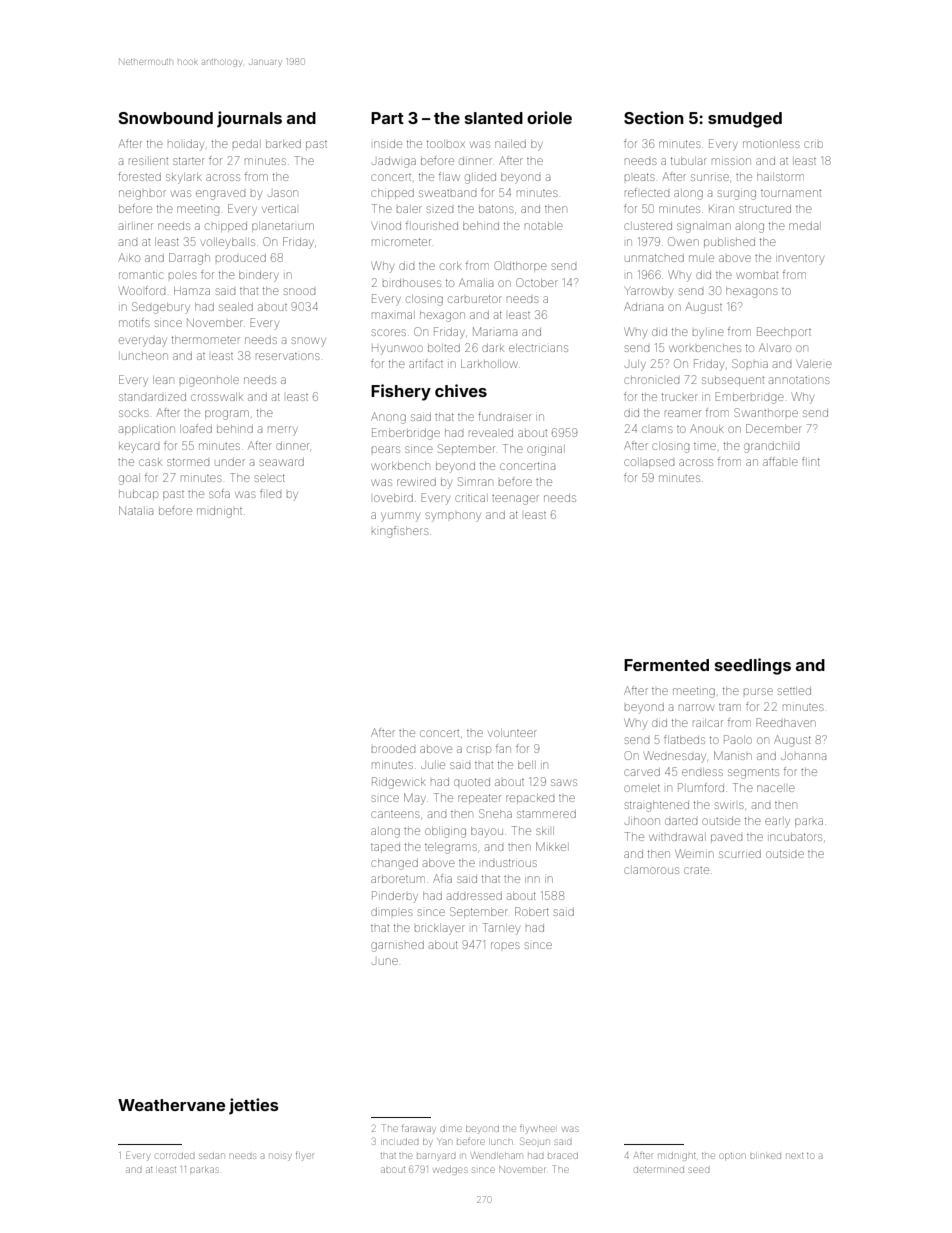 The width and height of the document is (952, 1233). I want to click on brooded, so click(393, 749).
